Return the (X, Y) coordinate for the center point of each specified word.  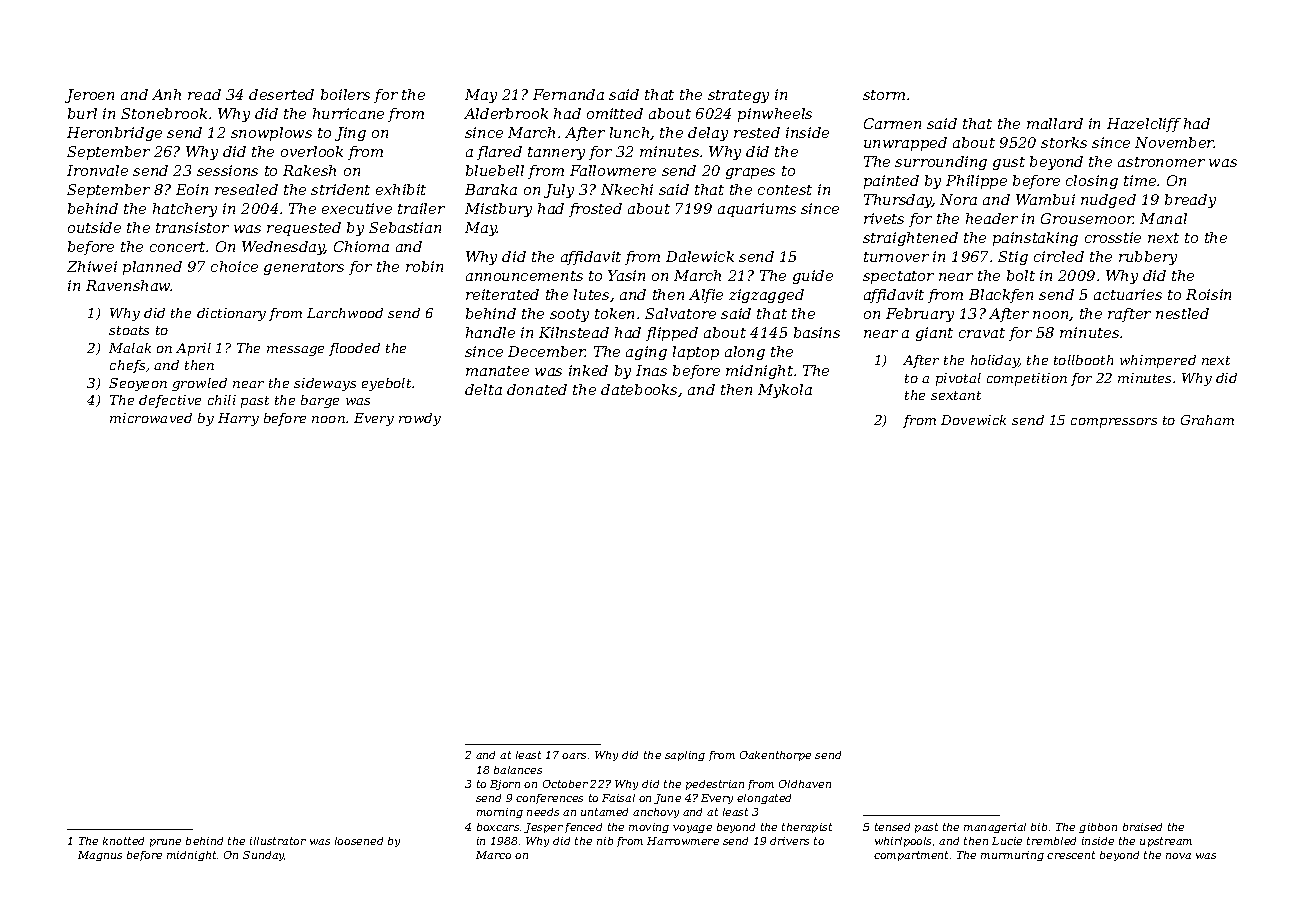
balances (518, 770)
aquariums (757, 210)
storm (884, 95)
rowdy (420, 419)
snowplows (271, 134)
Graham (1207, 420)
